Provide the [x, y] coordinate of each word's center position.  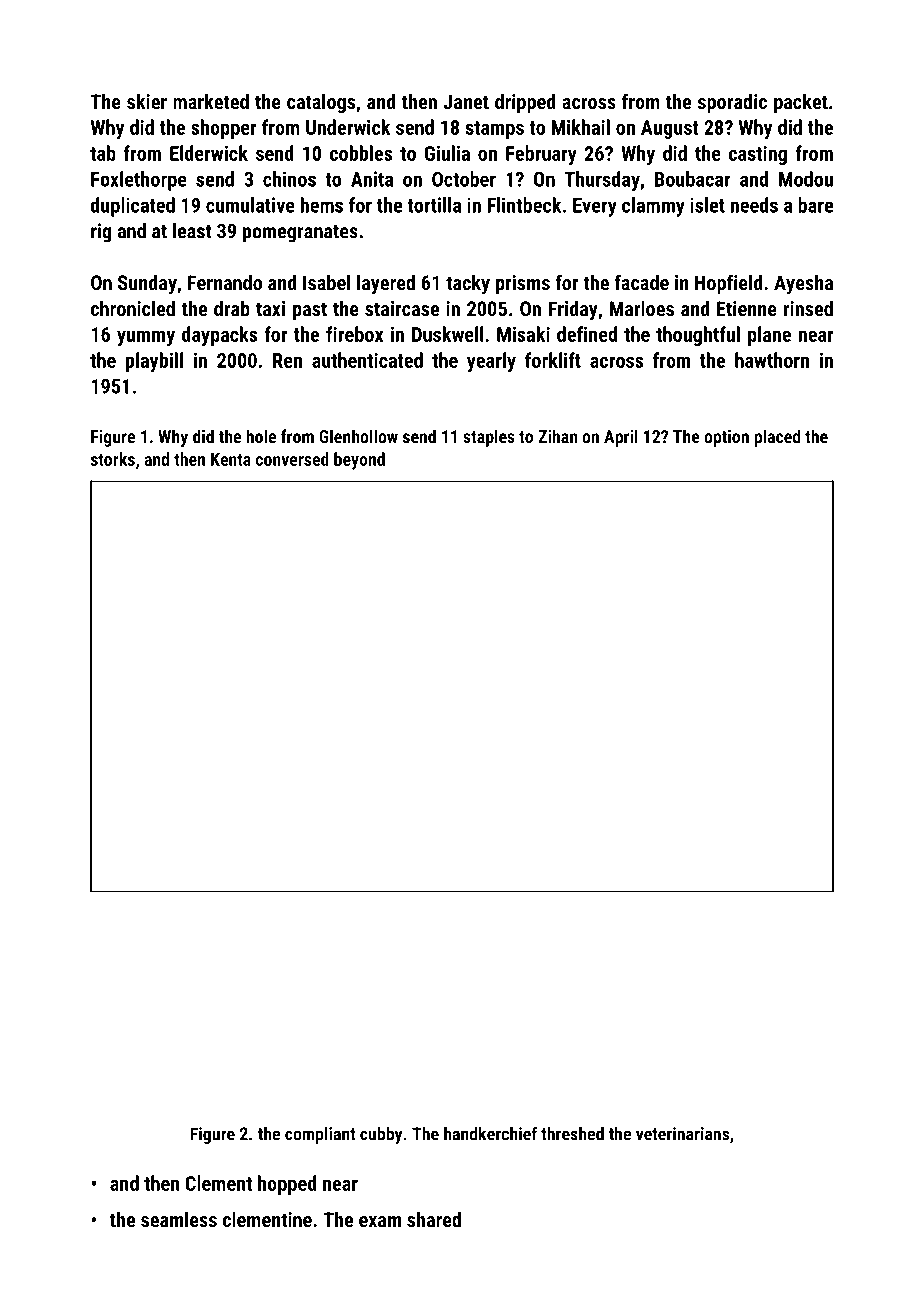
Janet [466, 101]
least [192, 231]
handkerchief [490, 1133]
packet [801, 103]
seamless [179, 1219]
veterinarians [682, 1134]
